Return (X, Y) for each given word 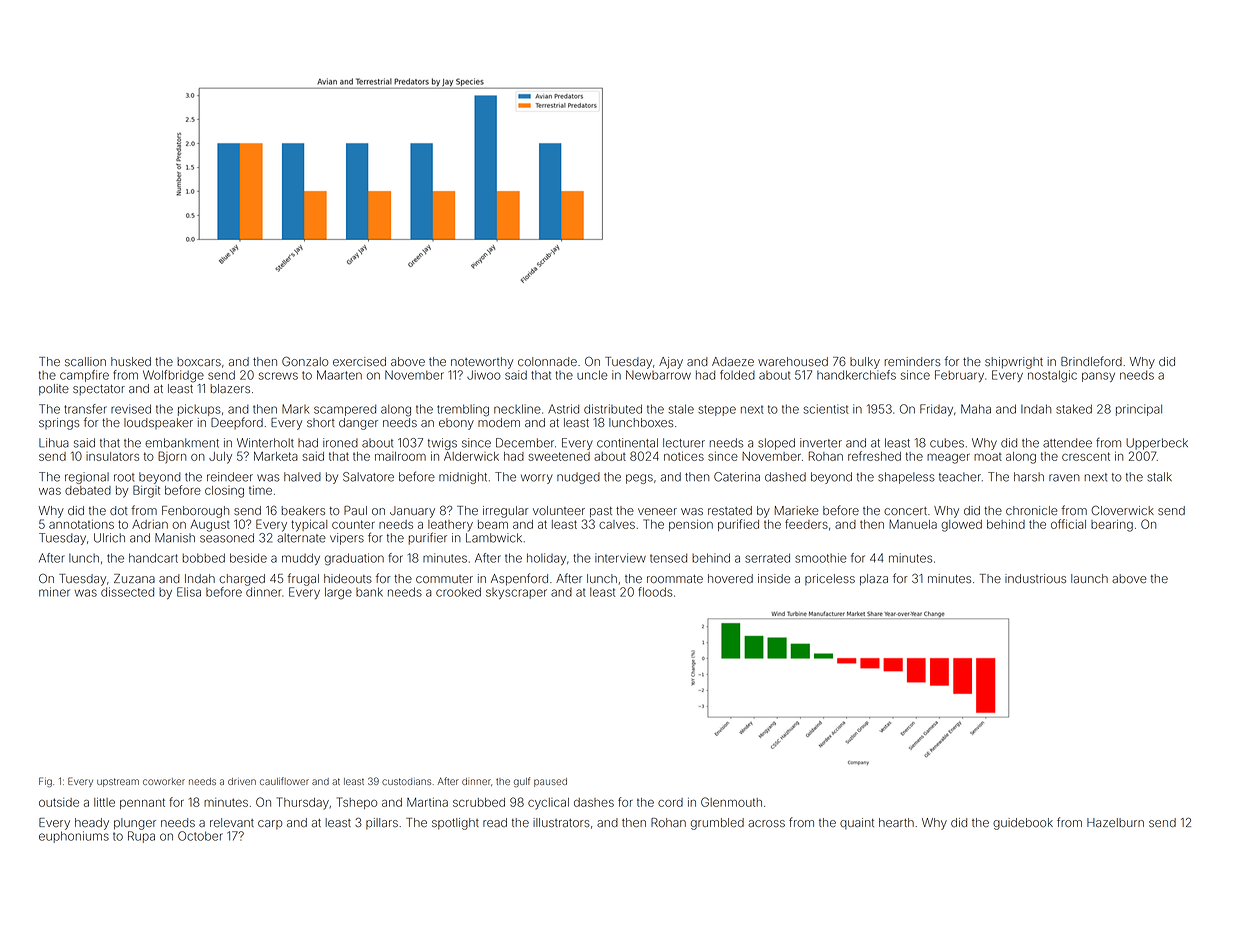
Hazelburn (1115, 822)
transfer (85, 409)
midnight (463, 478)
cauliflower (284, 781)
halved (302, 477)
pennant (142, 803)
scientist (826, 409)
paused (550, 782)
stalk (1159, 477)
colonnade (547, 361)
